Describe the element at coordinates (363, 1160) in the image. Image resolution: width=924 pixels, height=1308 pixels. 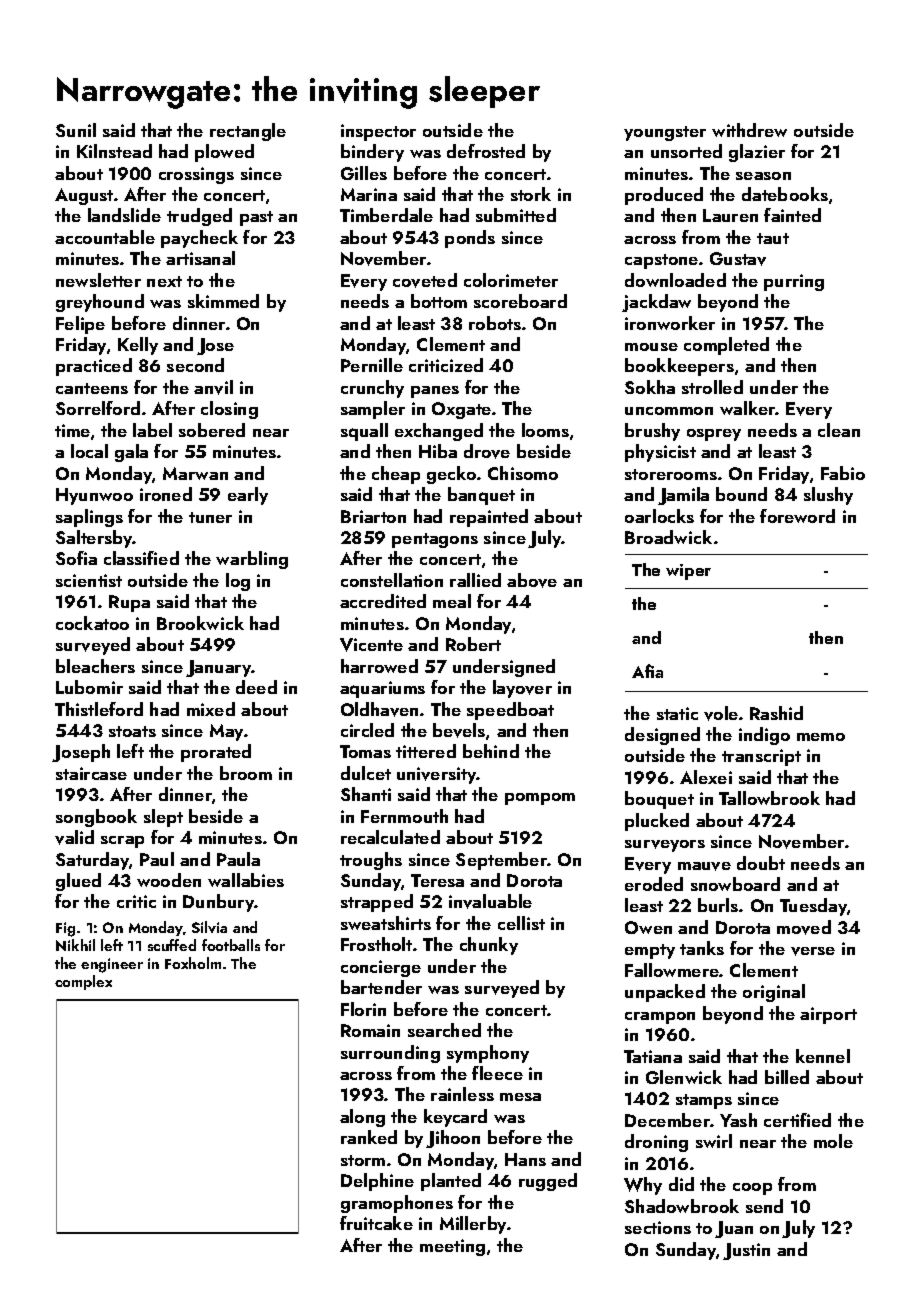
I see `storm` at that location.
